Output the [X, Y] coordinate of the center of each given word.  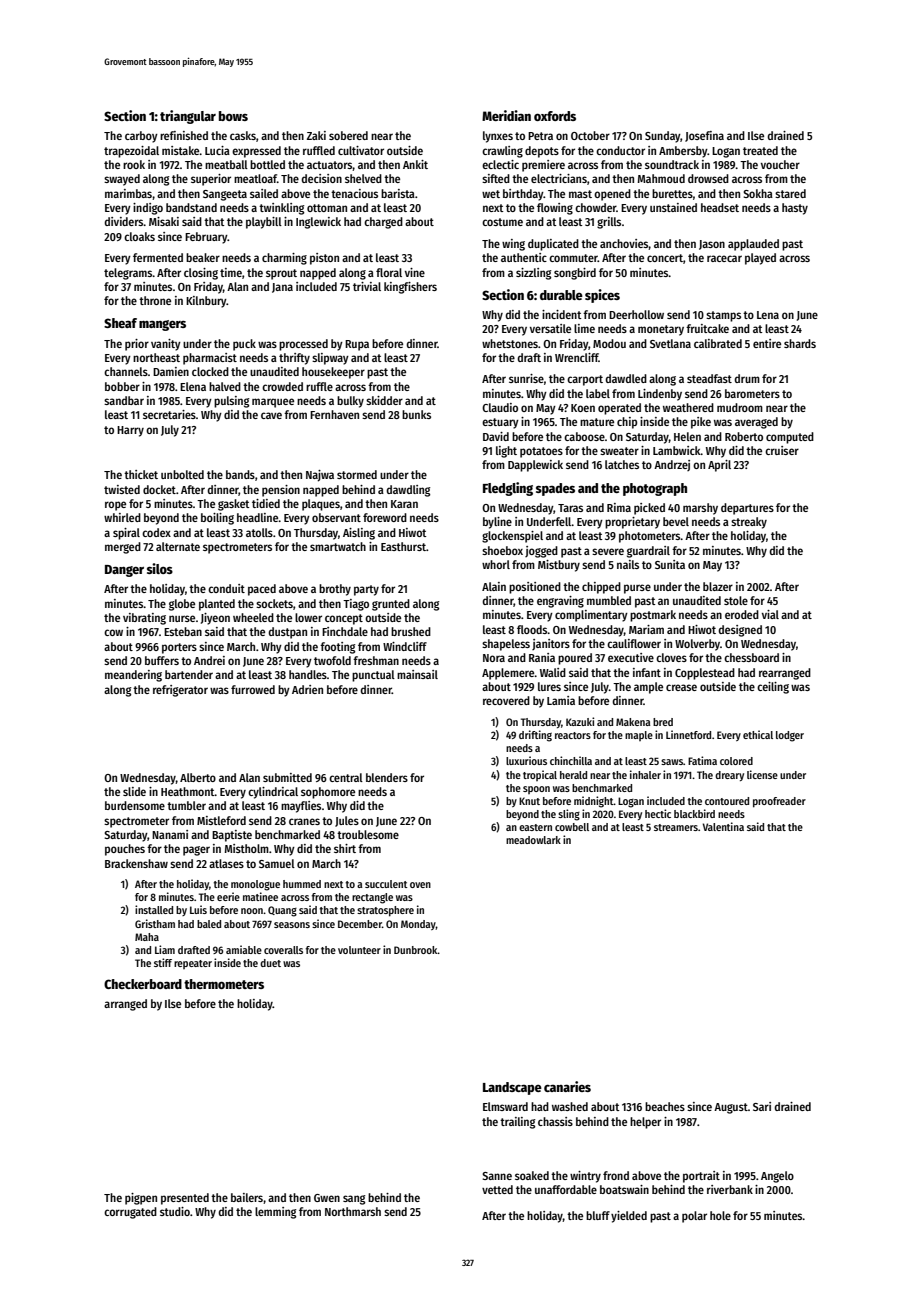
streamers [676, 827]
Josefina [704, 136]
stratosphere [385, 911]
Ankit [415, 164]
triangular [188, 117]
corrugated [130, 1213]
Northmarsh [353, 1211]
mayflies [301, 807]
